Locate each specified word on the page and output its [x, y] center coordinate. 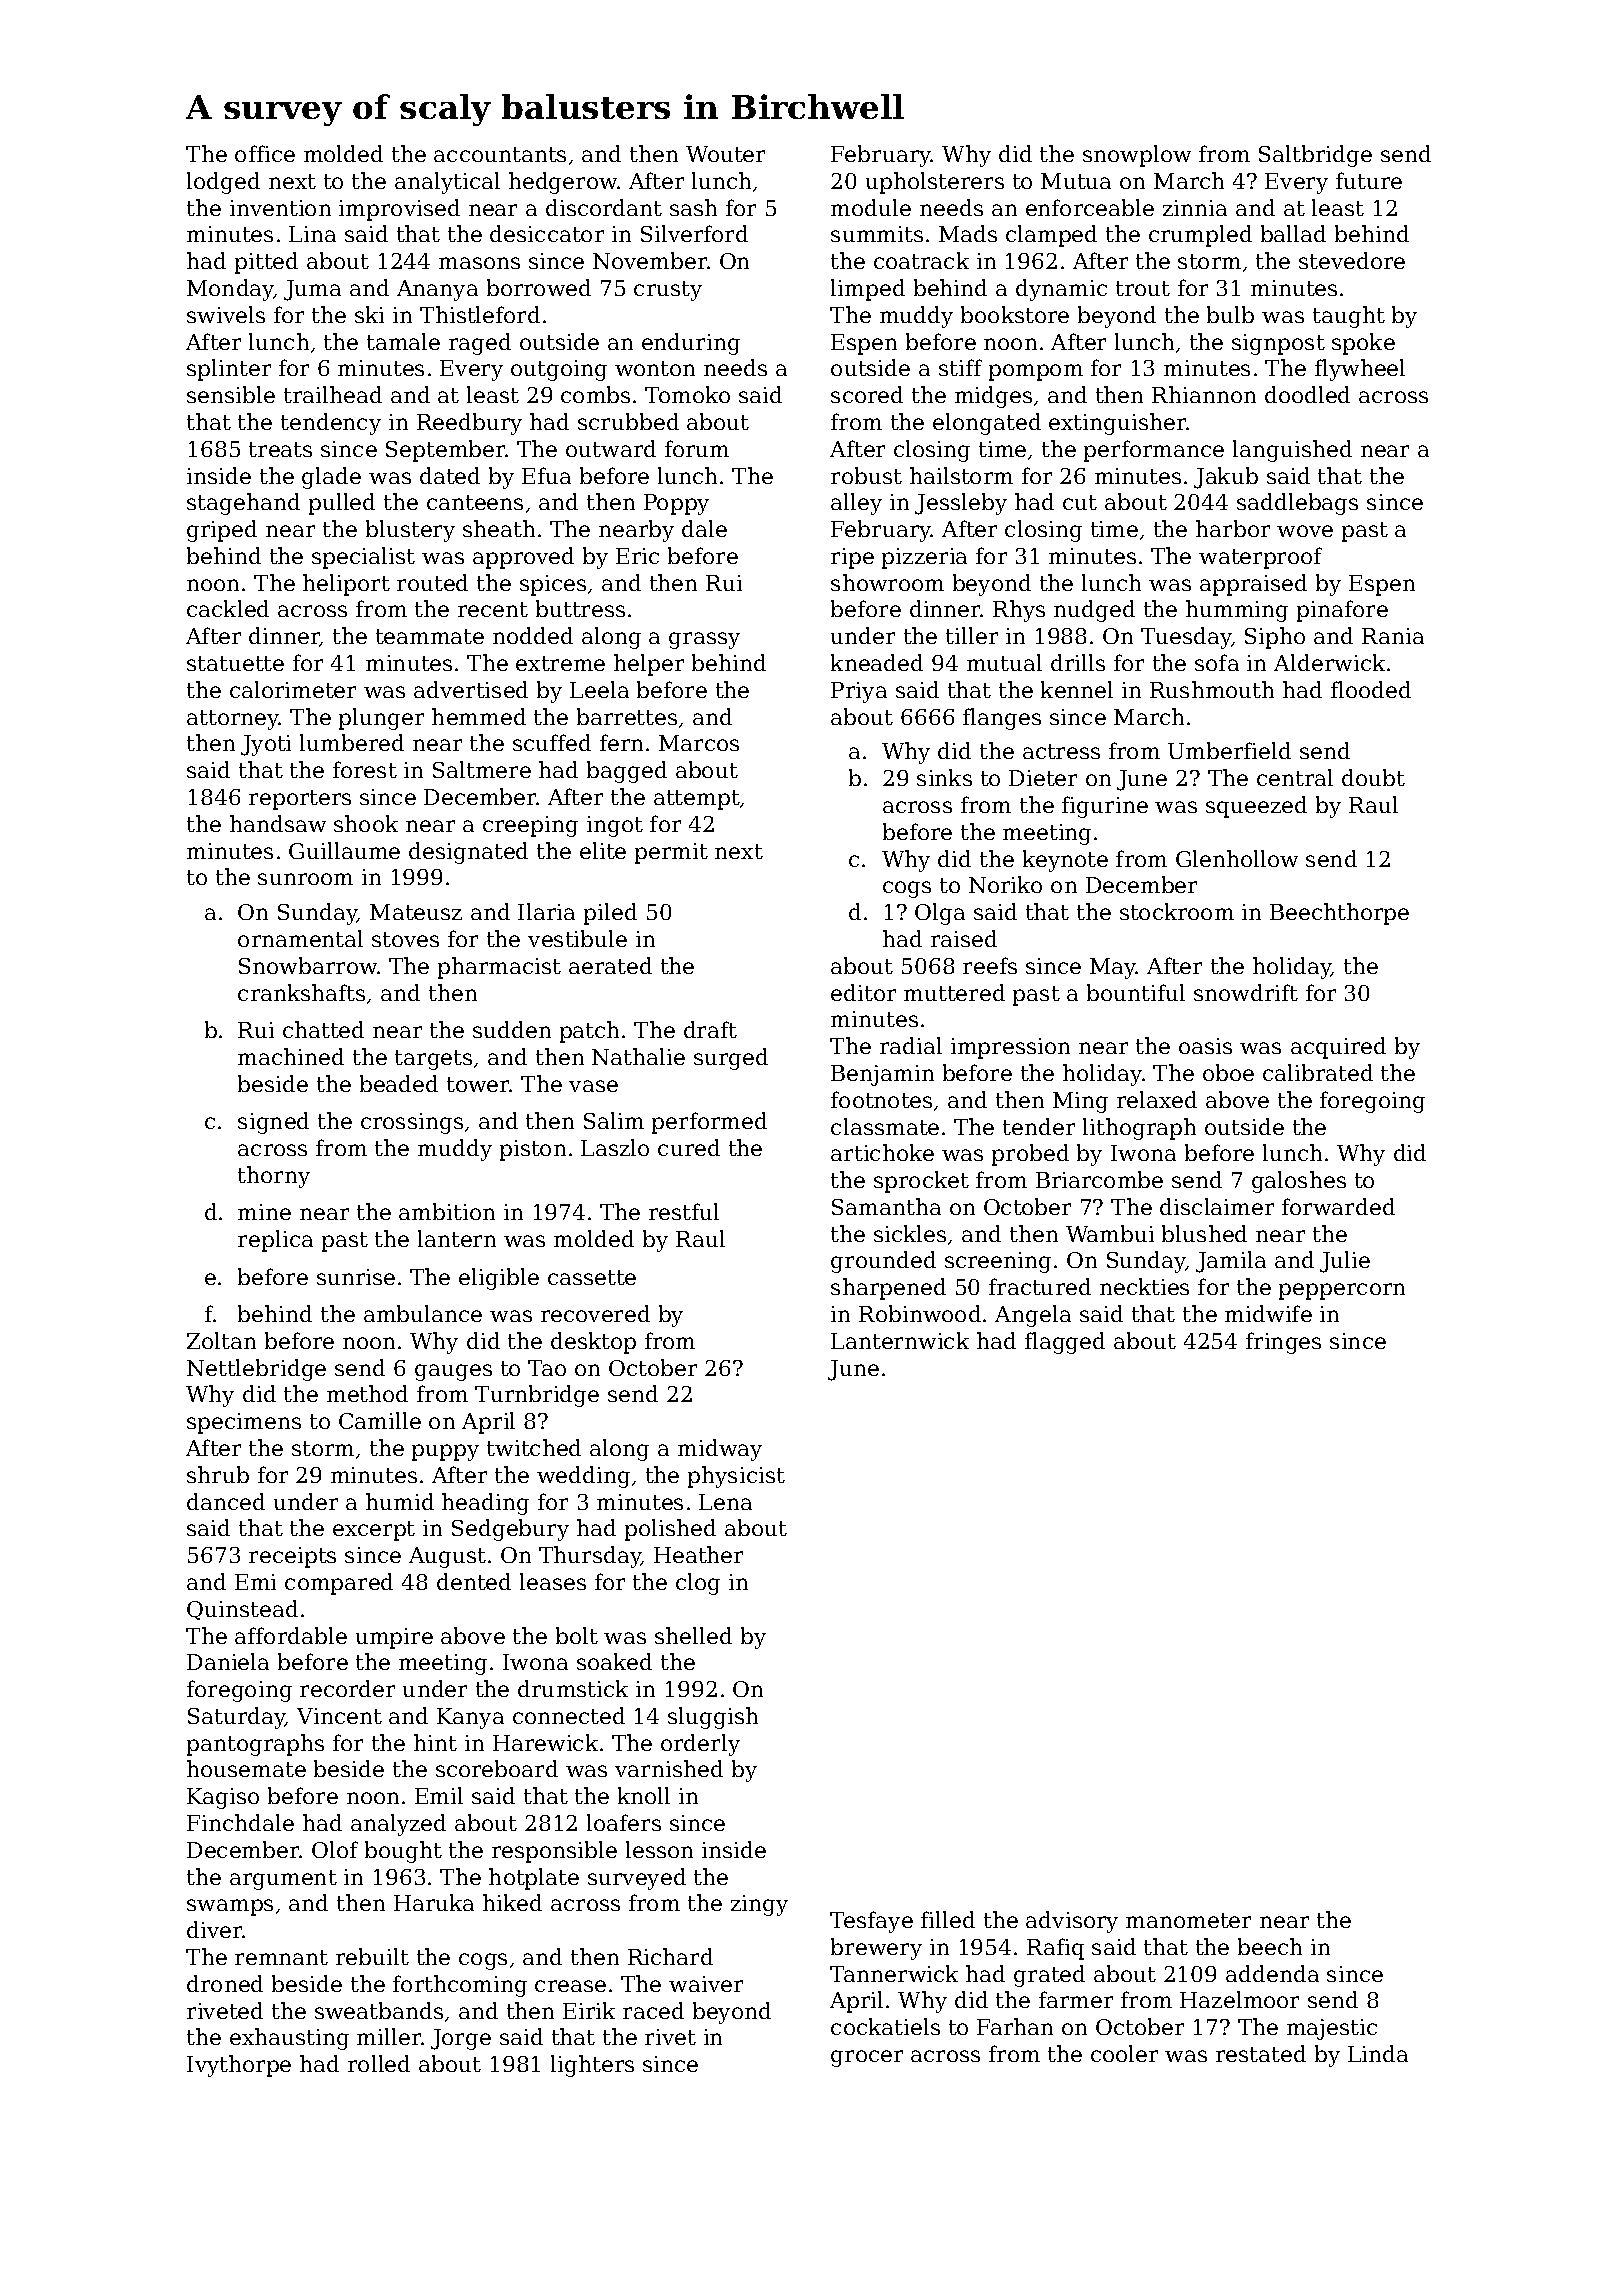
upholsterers [935, 183]
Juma [312, 290]
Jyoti [266, 745]
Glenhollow [1237, 858]
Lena [725, 1502]
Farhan [1015, 2026]
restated [1261, 2053]
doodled [1307, 394]
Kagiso [223, 1798]
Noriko [1005, 884]
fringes [1283, 1343]
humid [400, 1501]
